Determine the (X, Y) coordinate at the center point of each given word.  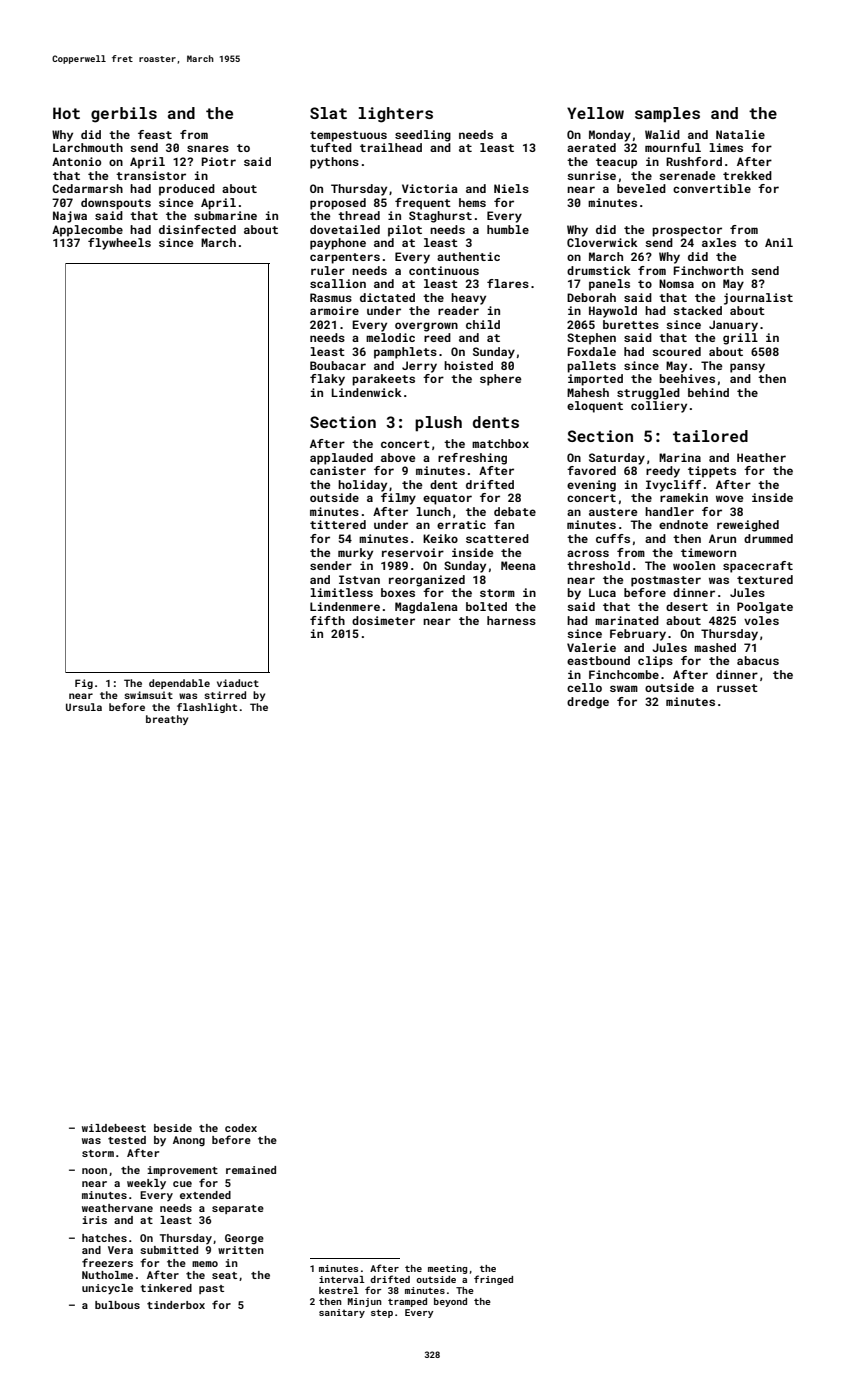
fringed (493, 1280)
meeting (447, 1269)
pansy (747, 368)
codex (241, 1128)
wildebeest (114, 1128)
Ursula (84, 707)
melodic (390, 337)
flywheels (119, 244)
